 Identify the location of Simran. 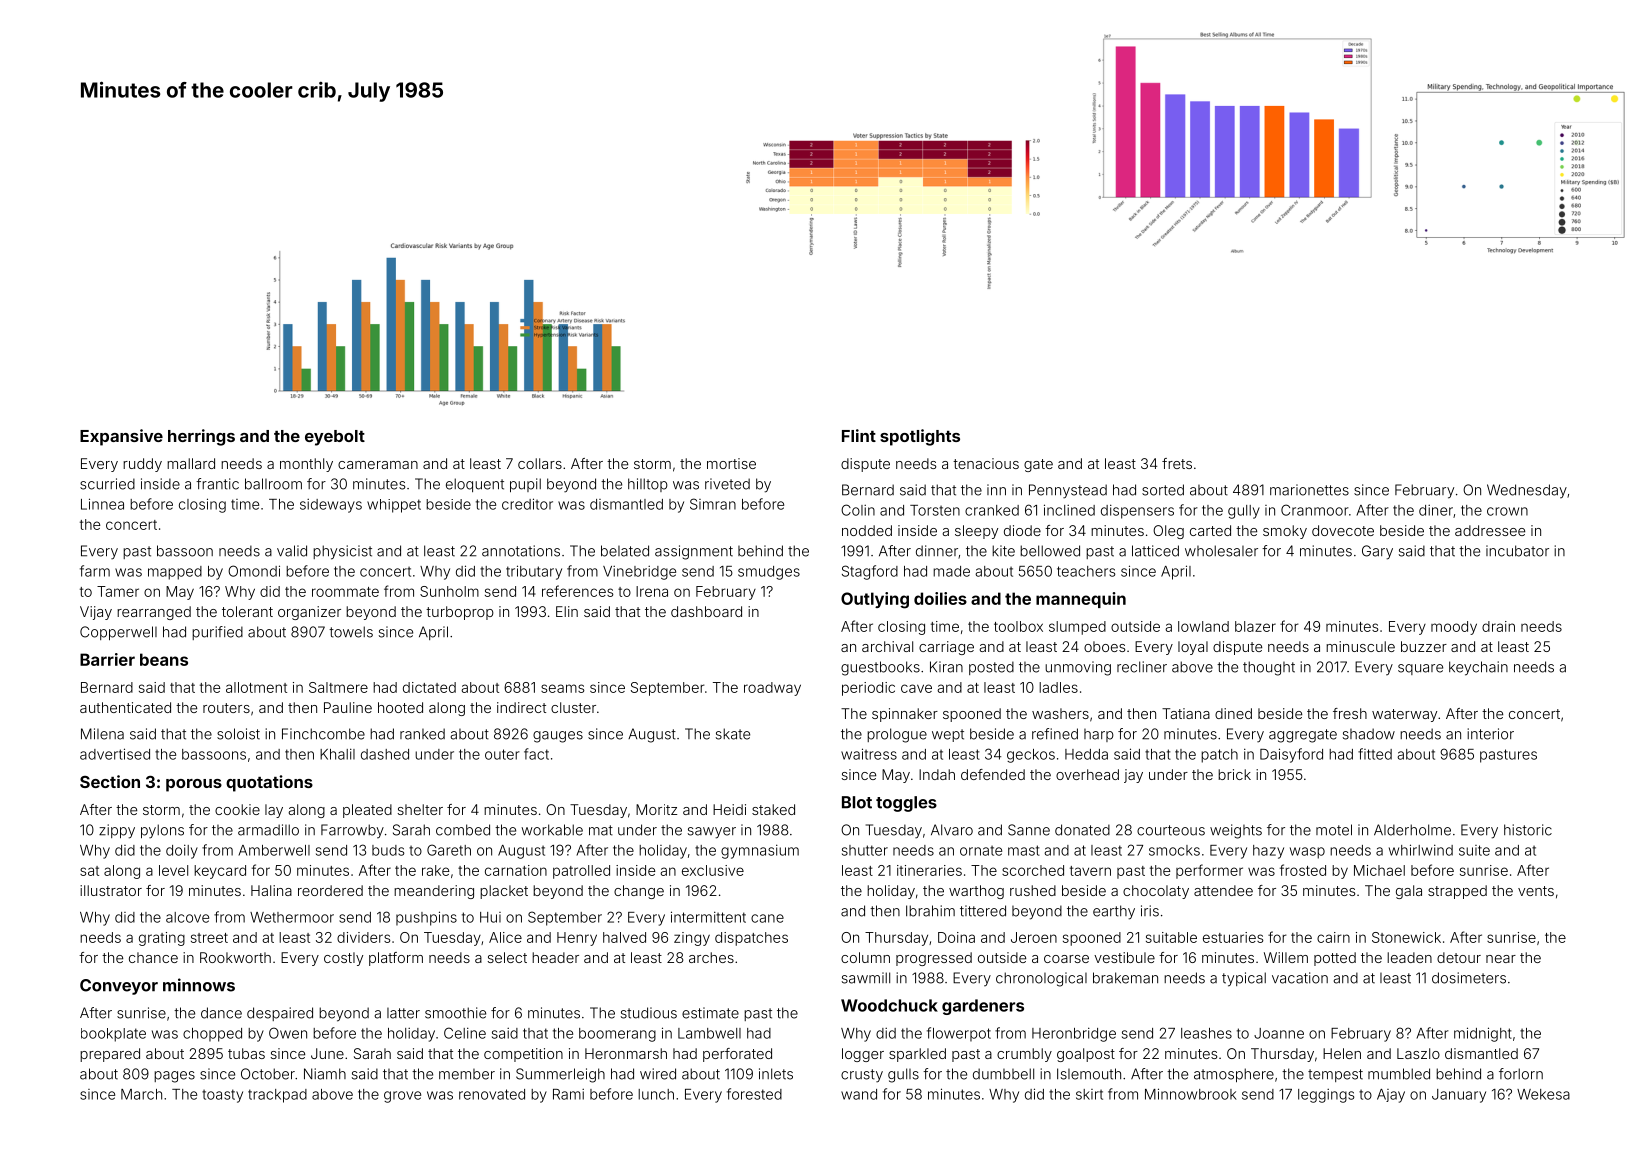
(713, 504).
